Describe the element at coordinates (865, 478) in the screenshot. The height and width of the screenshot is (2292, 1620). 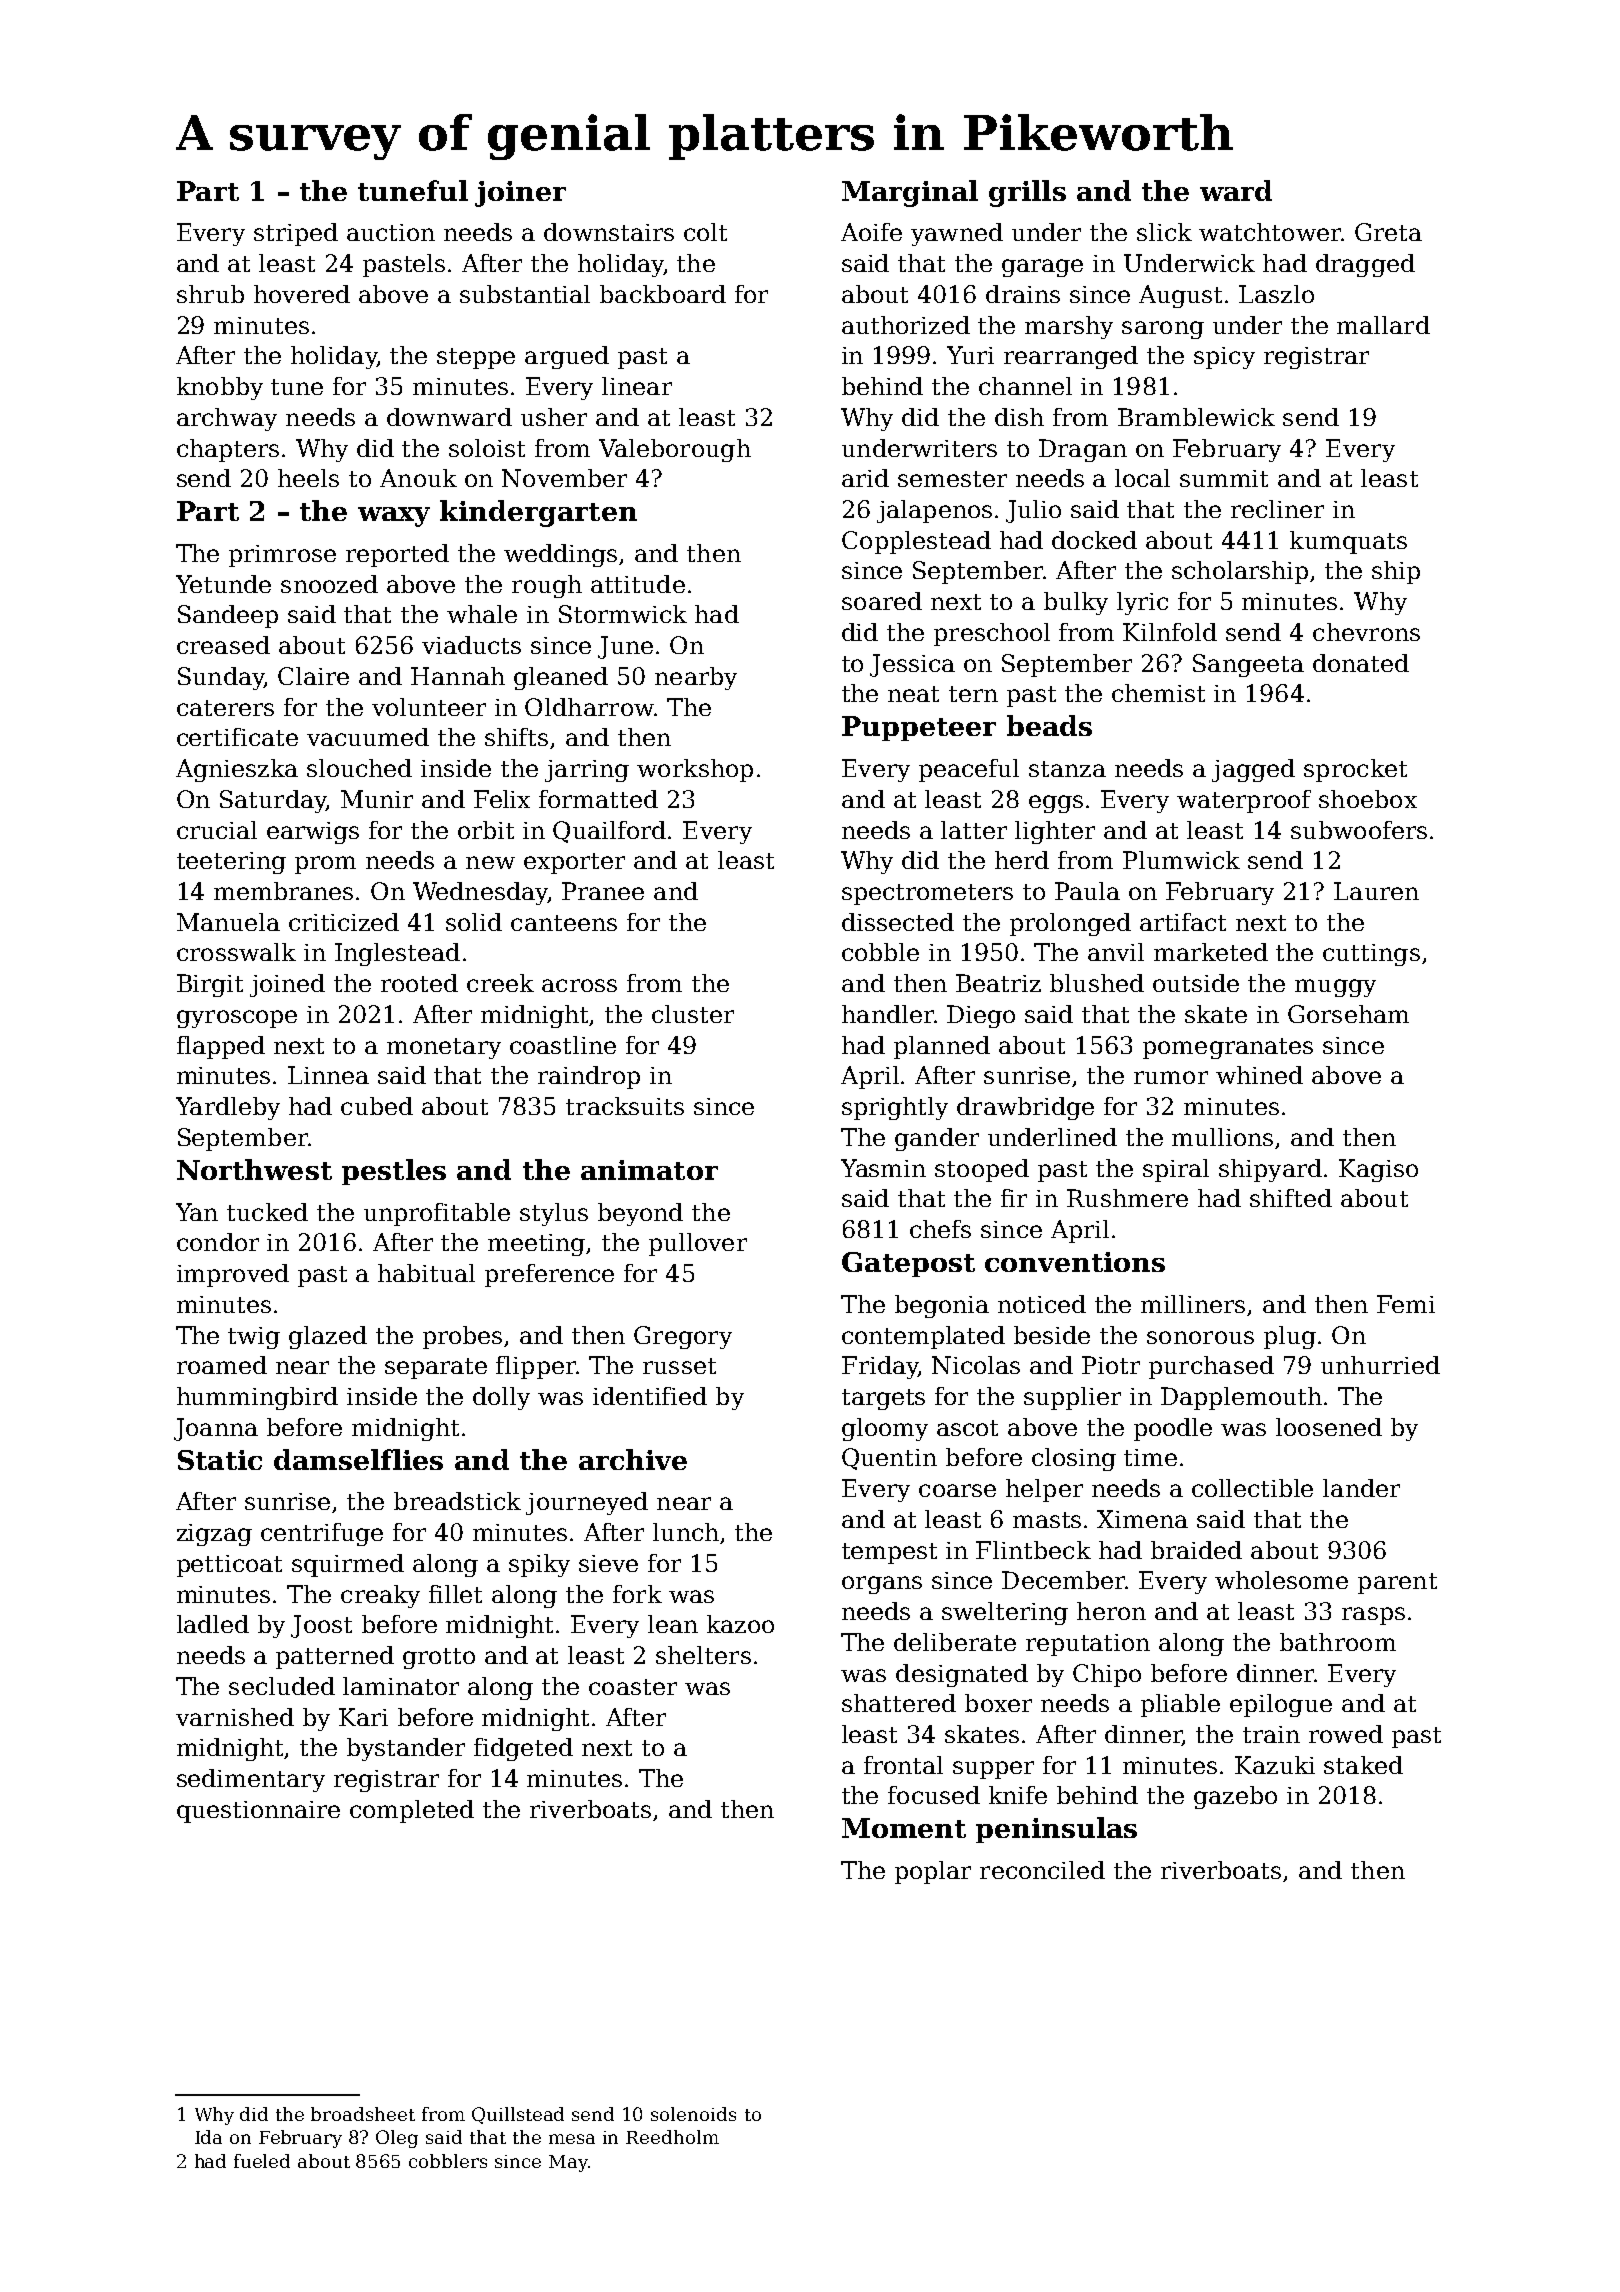
I see `arid` at that location.
